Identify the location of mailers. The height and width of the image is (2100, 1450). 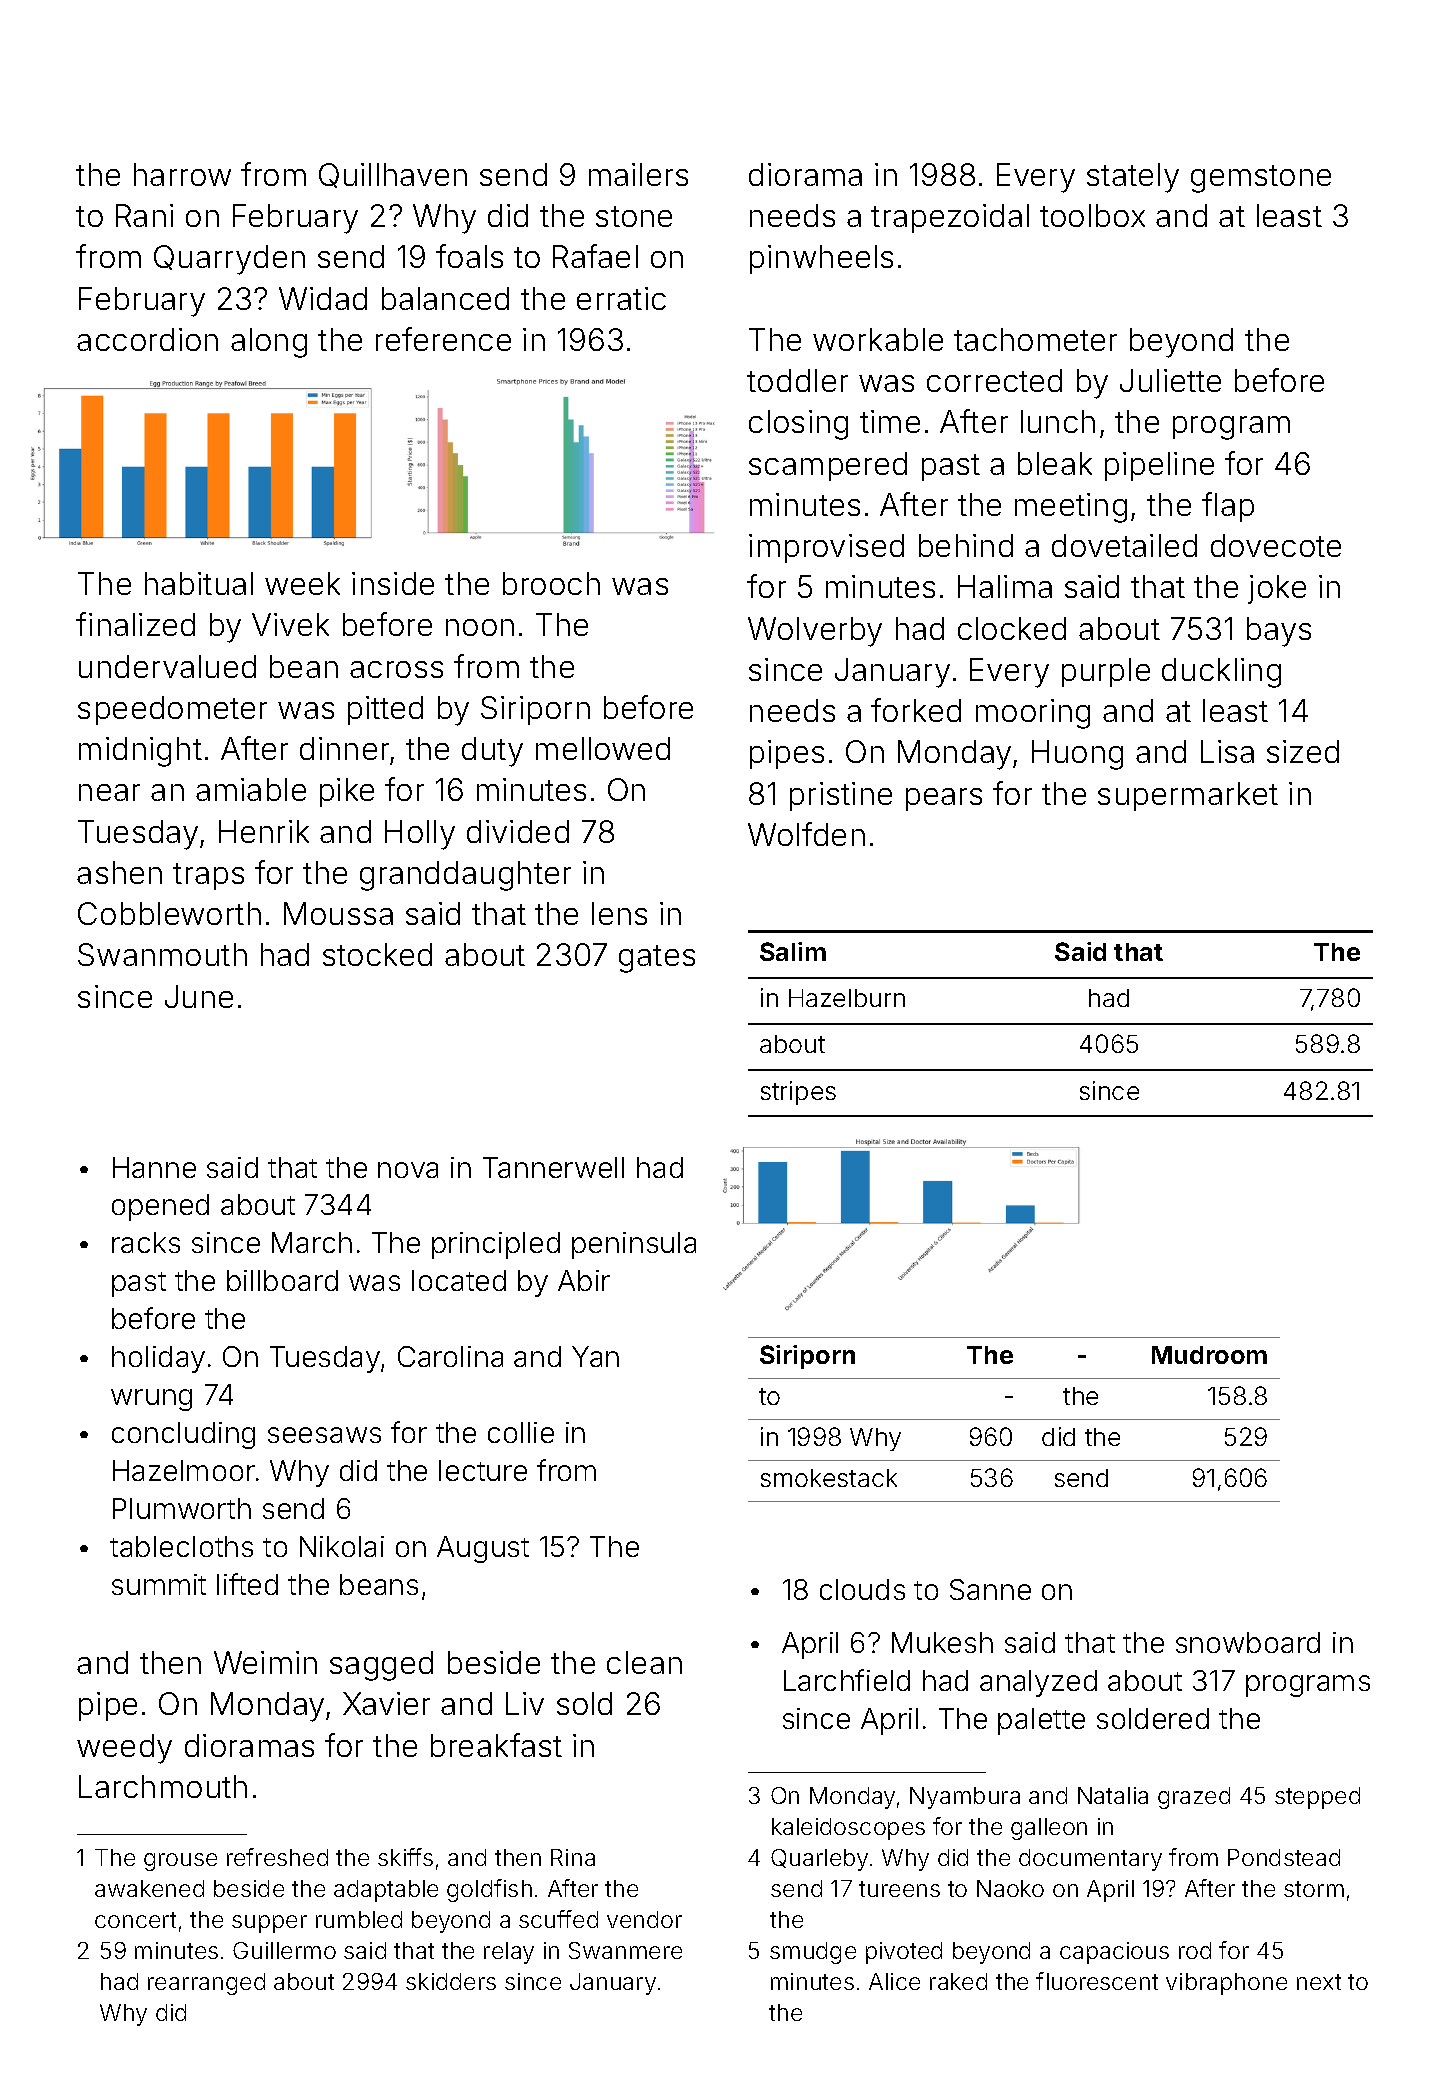
(638, 174).
